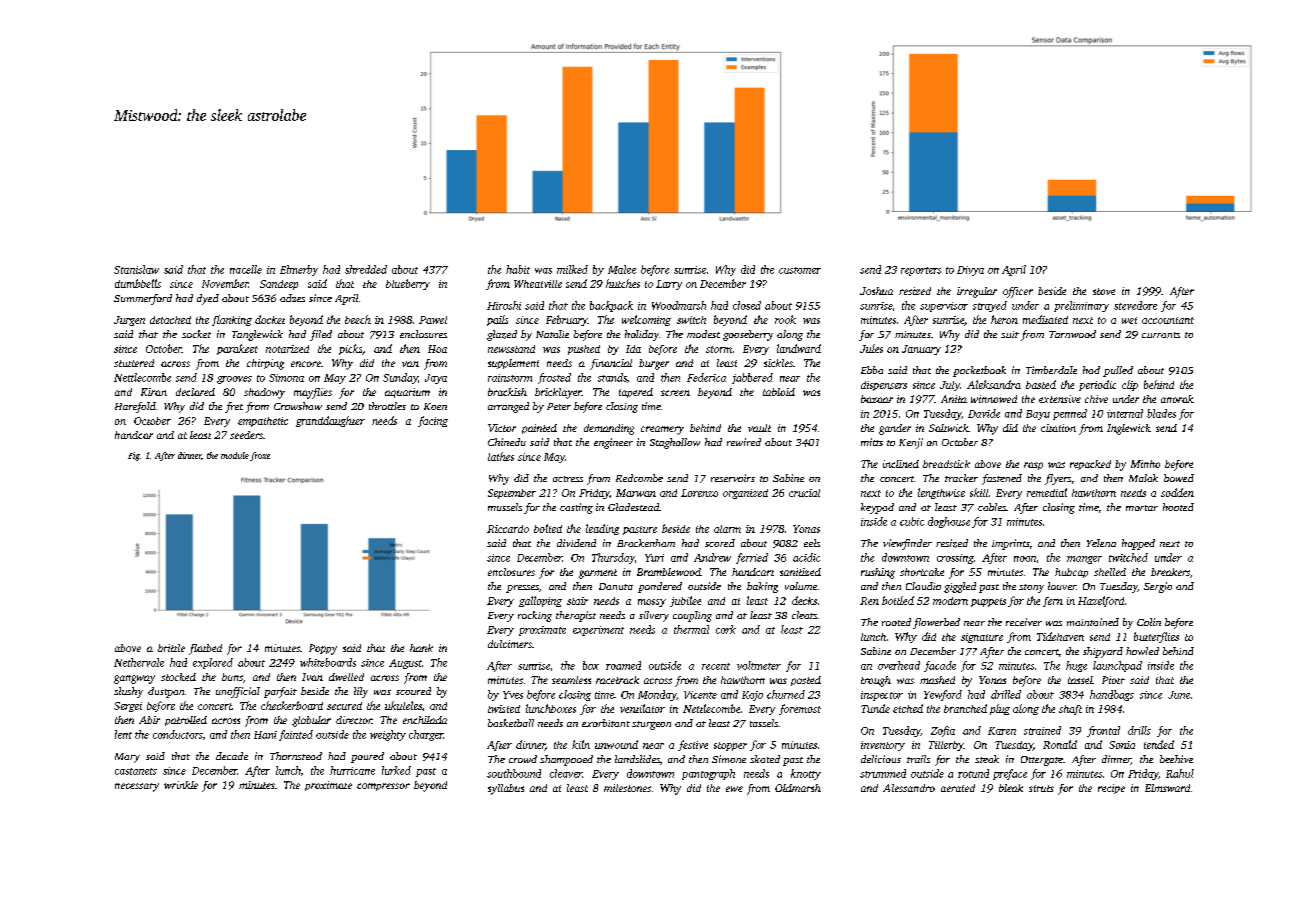 The height and width of the image is (924, 1308). Describe the element at coordinates (798, 788) in the image. I see `Oldmarsh` at that location.
